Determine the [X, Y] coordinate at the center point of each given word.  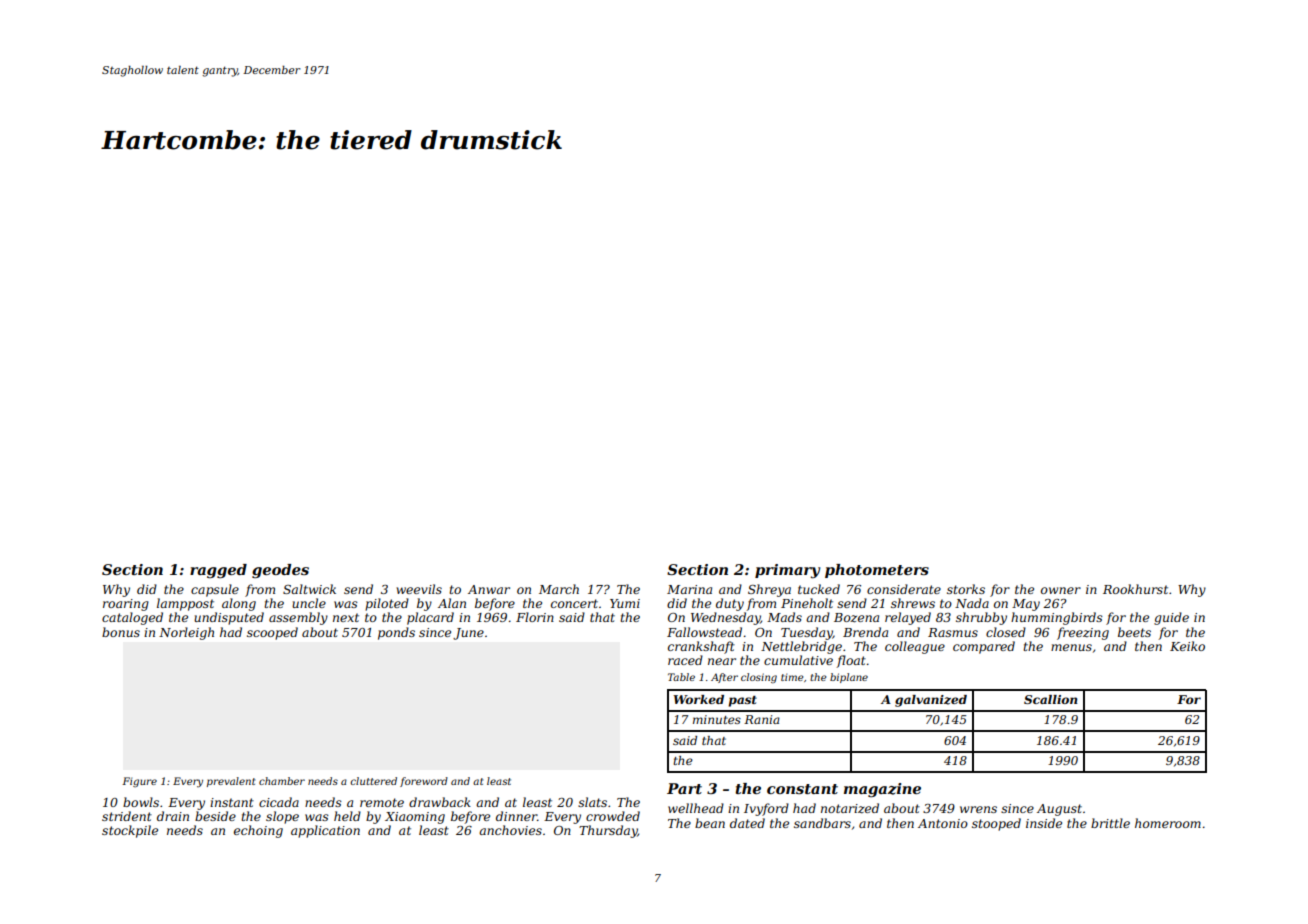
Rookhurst [1135, 589]
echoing [258, 831]
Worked [698, 699]
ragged [218, 571]
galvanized [931, 701]
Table [681, 677]
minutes [717, 719]
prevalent [231, 782]
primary [787, 571]
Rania [762, 719]
